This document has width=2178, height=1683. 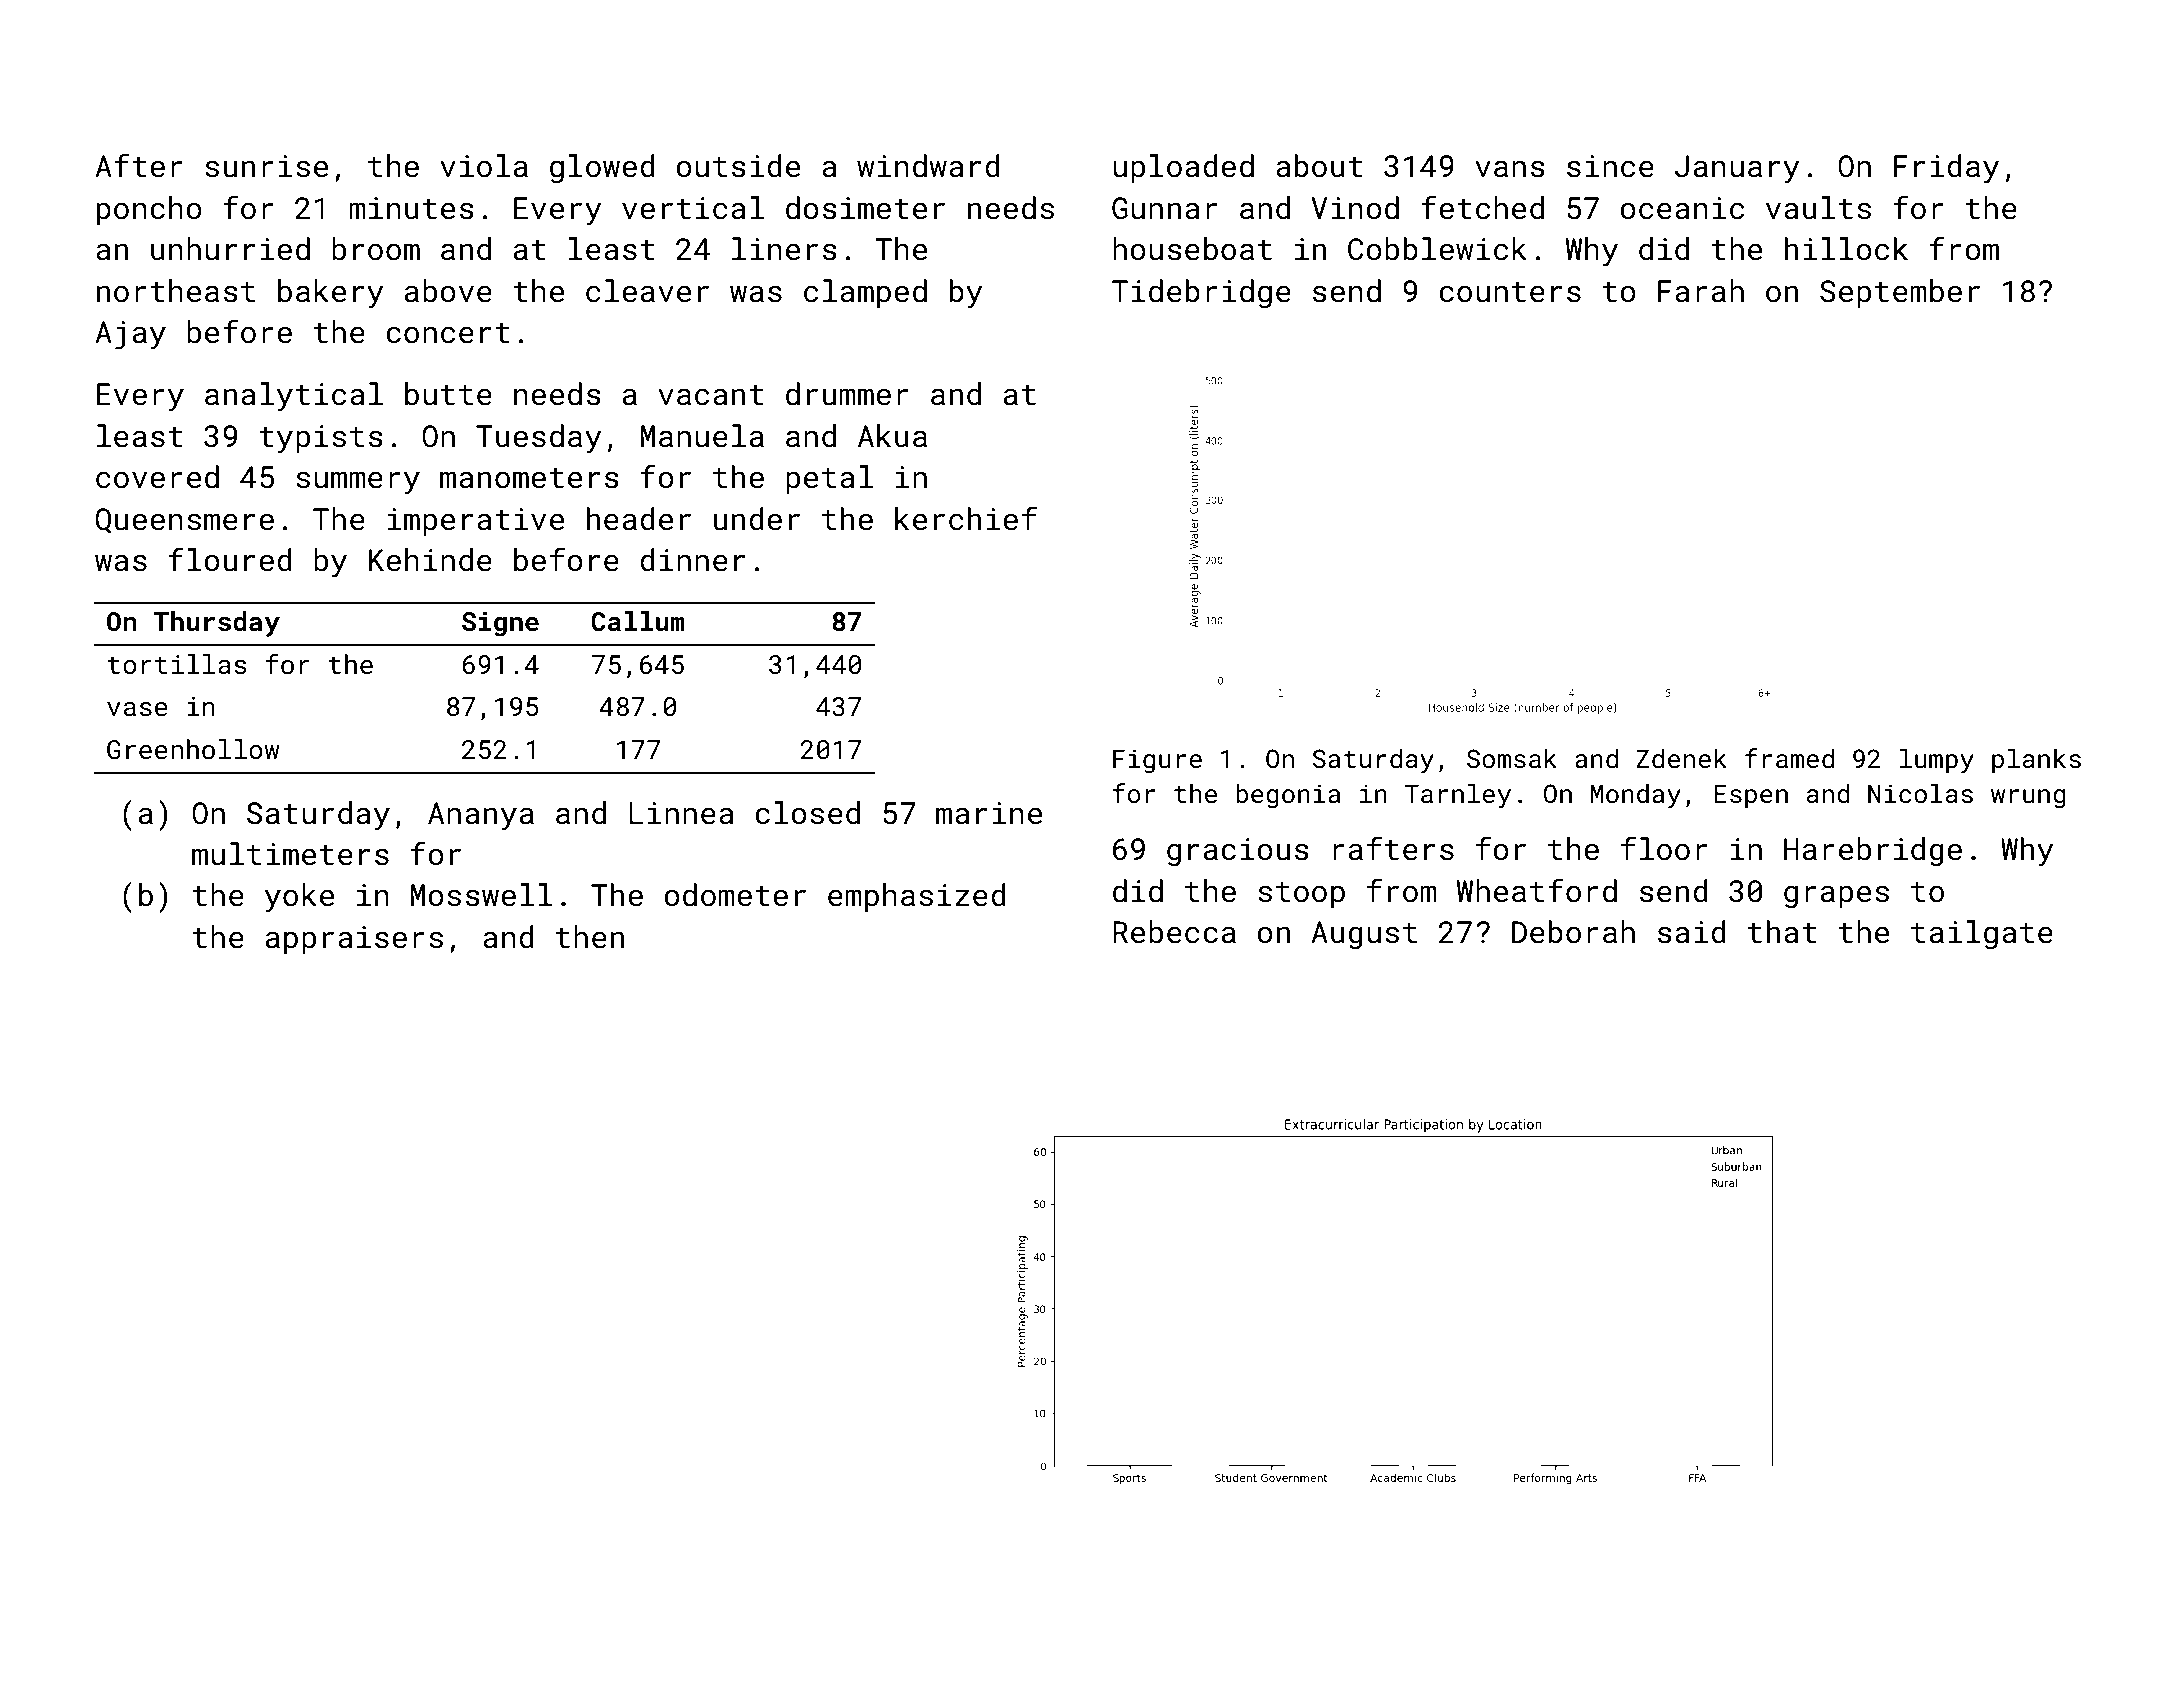 What do you see at coordinates (681, 813) in the document?
I see `Linnea` at bounding box center [681, 813].
